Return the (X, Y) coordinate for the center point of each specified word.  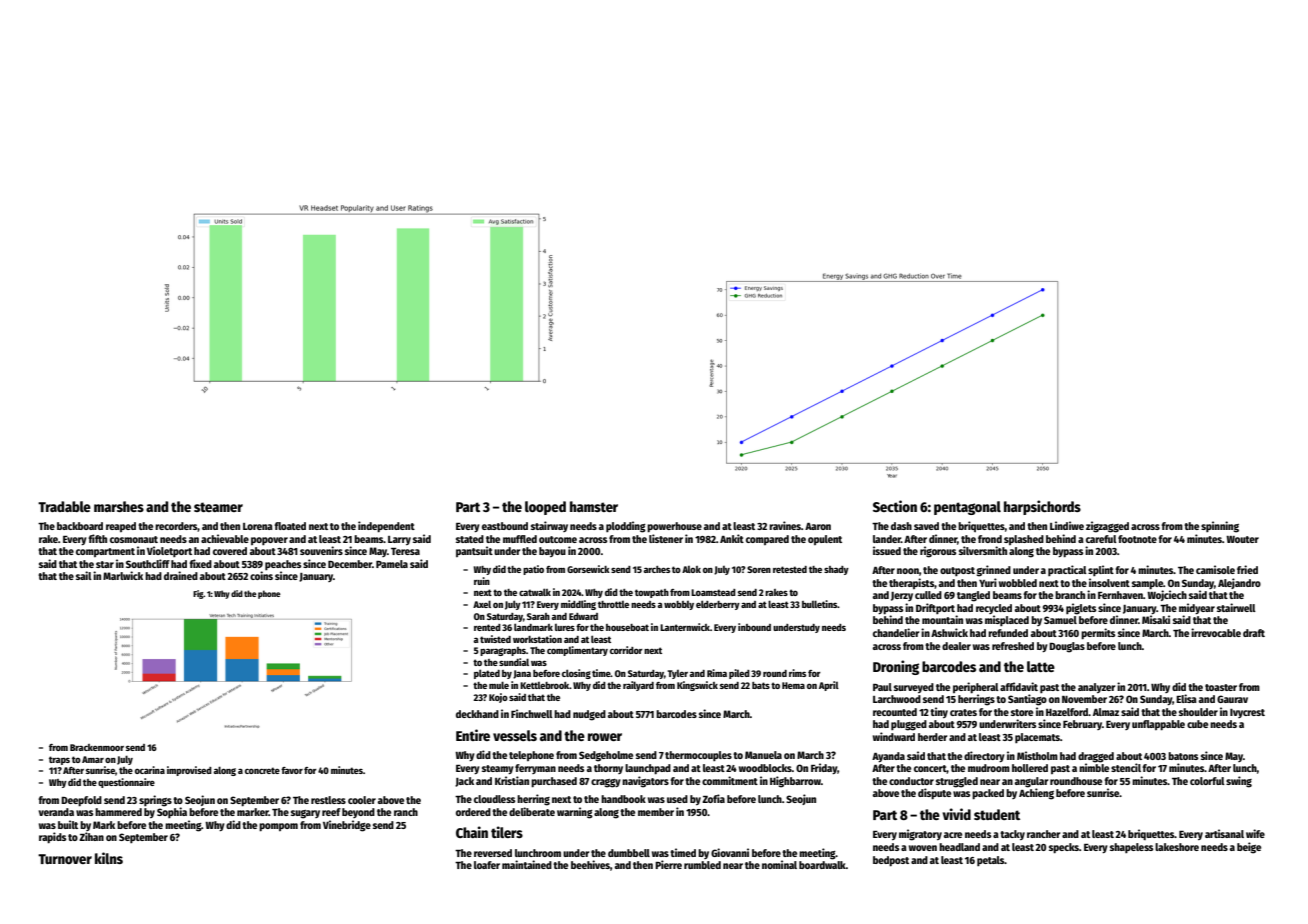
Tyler (677, 674)
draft (1254, 633)
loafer (487, 865)
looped (545, 508)
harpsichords (1042, 507)
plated (487, 674)
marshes (119, 506)
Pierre (668, 864)
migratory (920, 835)
